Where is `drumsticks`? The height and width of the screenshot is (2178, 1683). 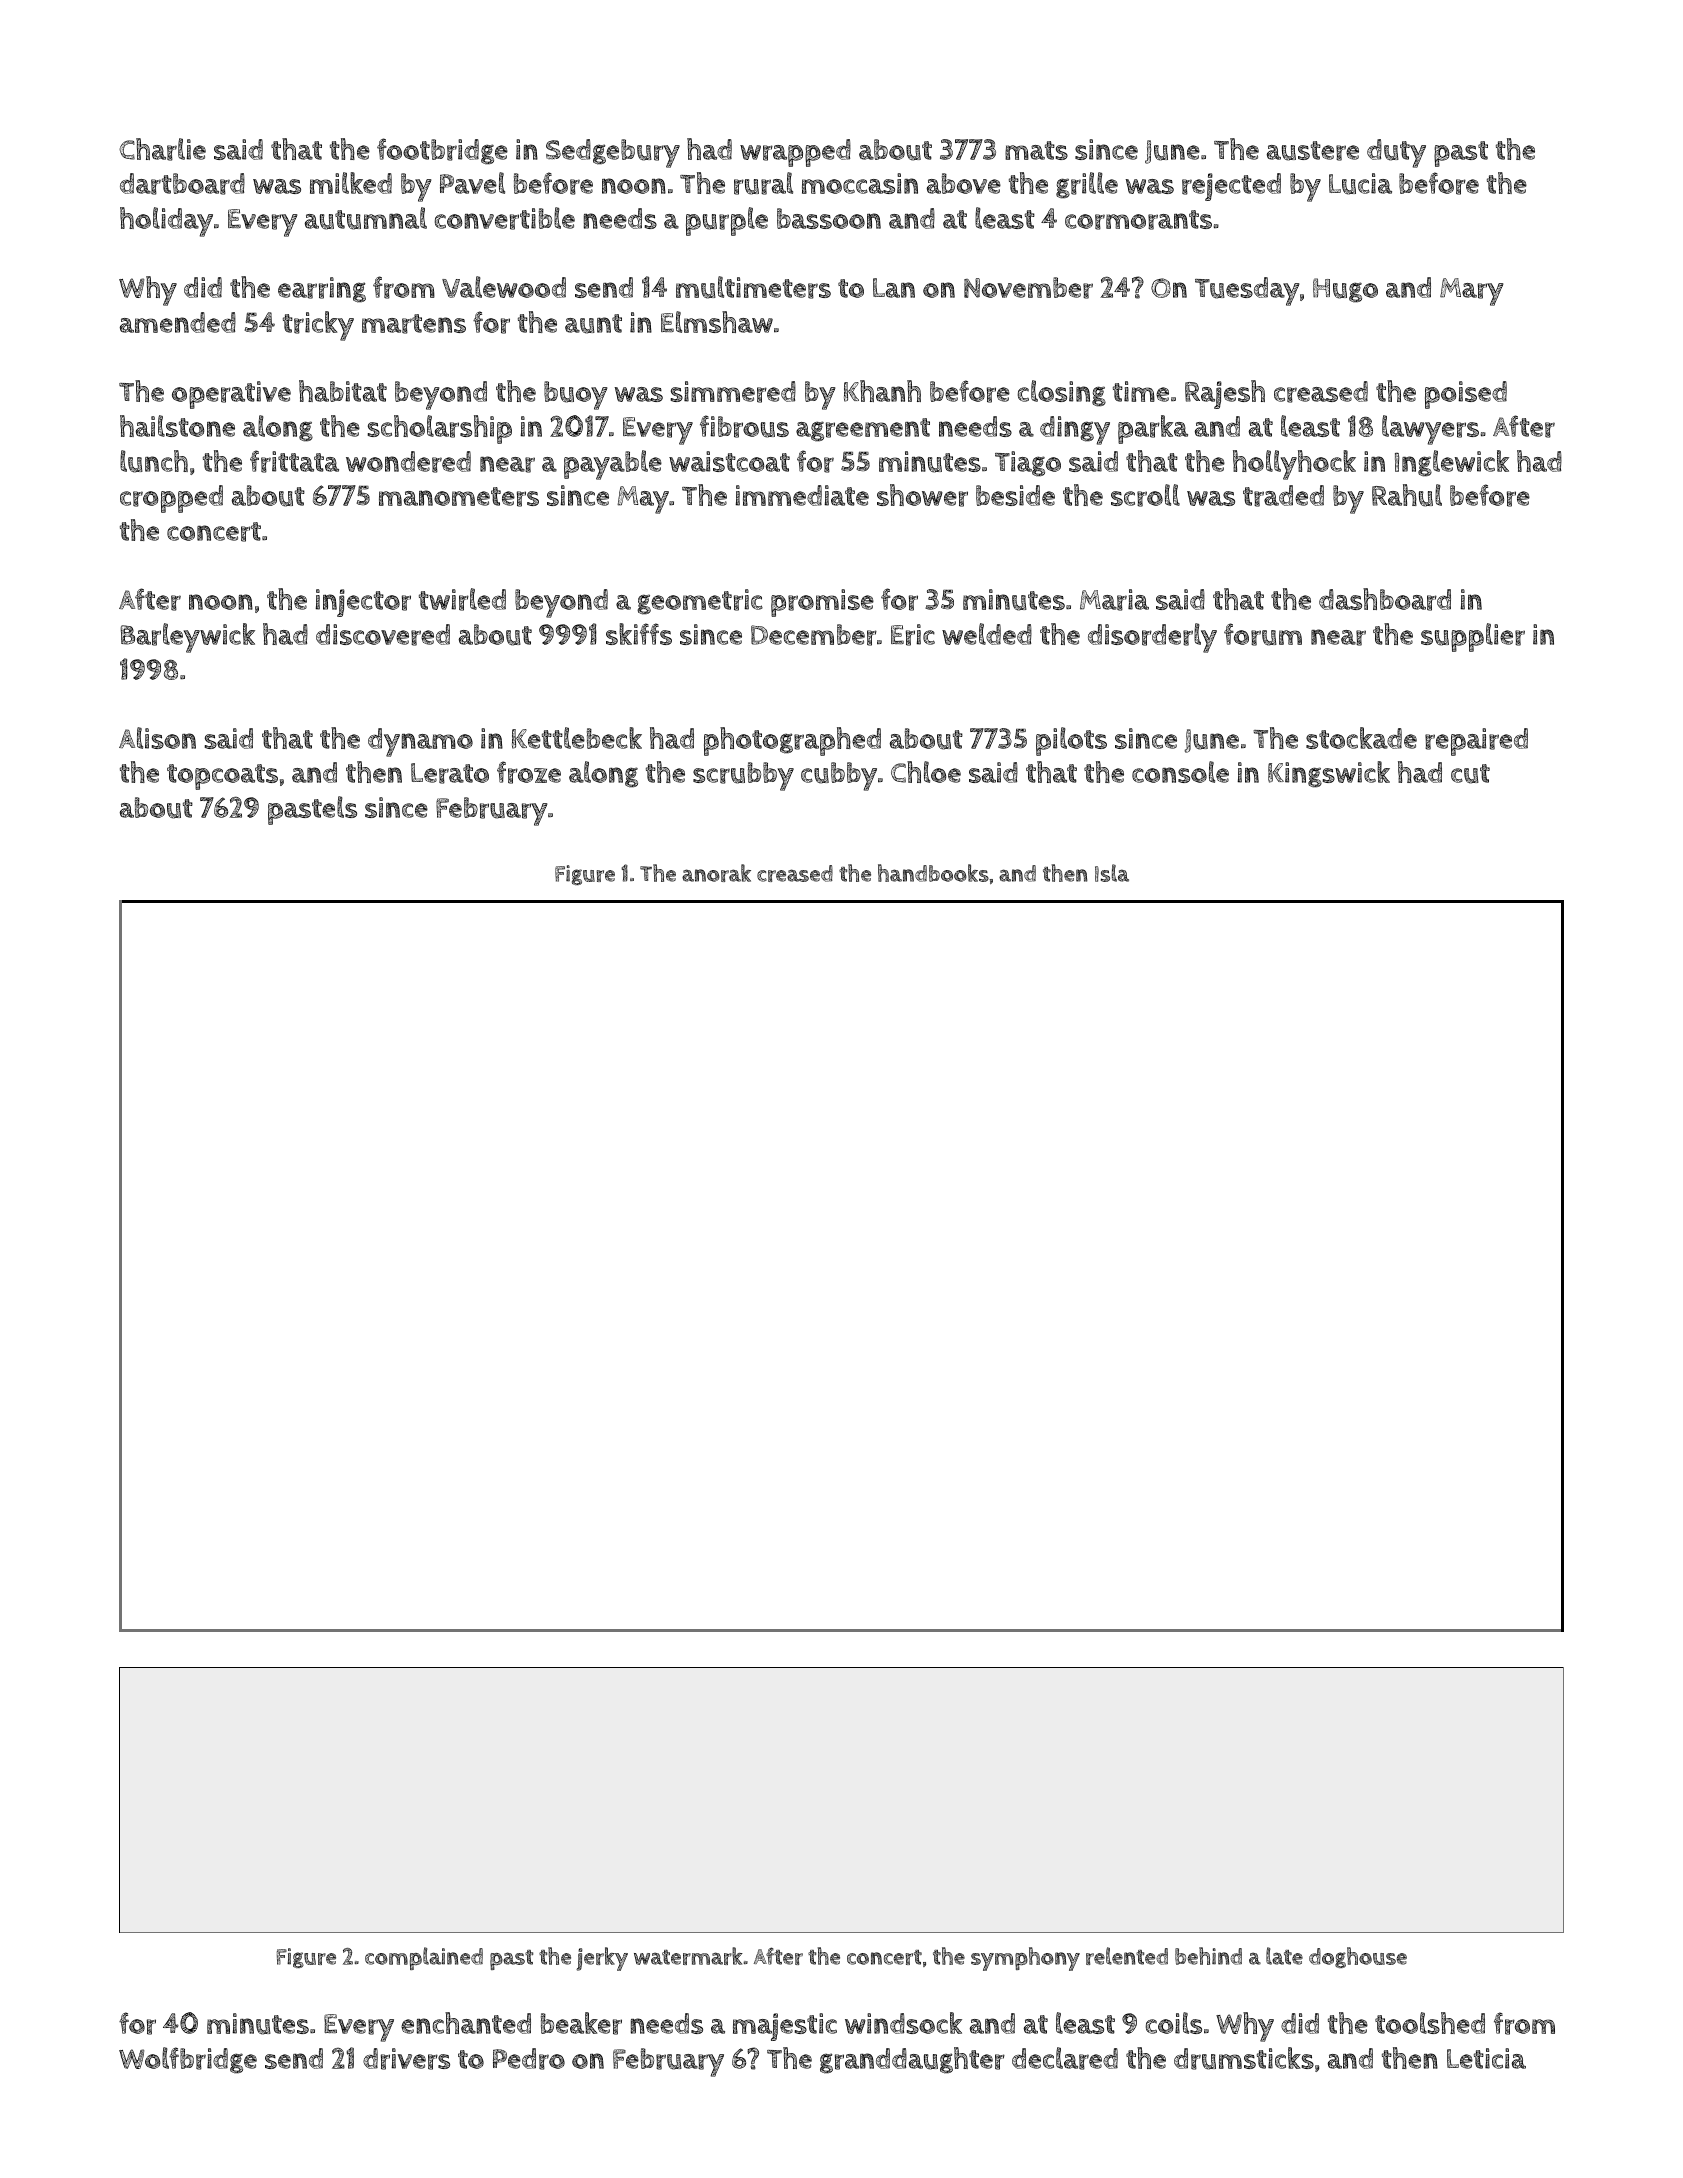
drumsticks is located at coordinates (1244, 2058).
